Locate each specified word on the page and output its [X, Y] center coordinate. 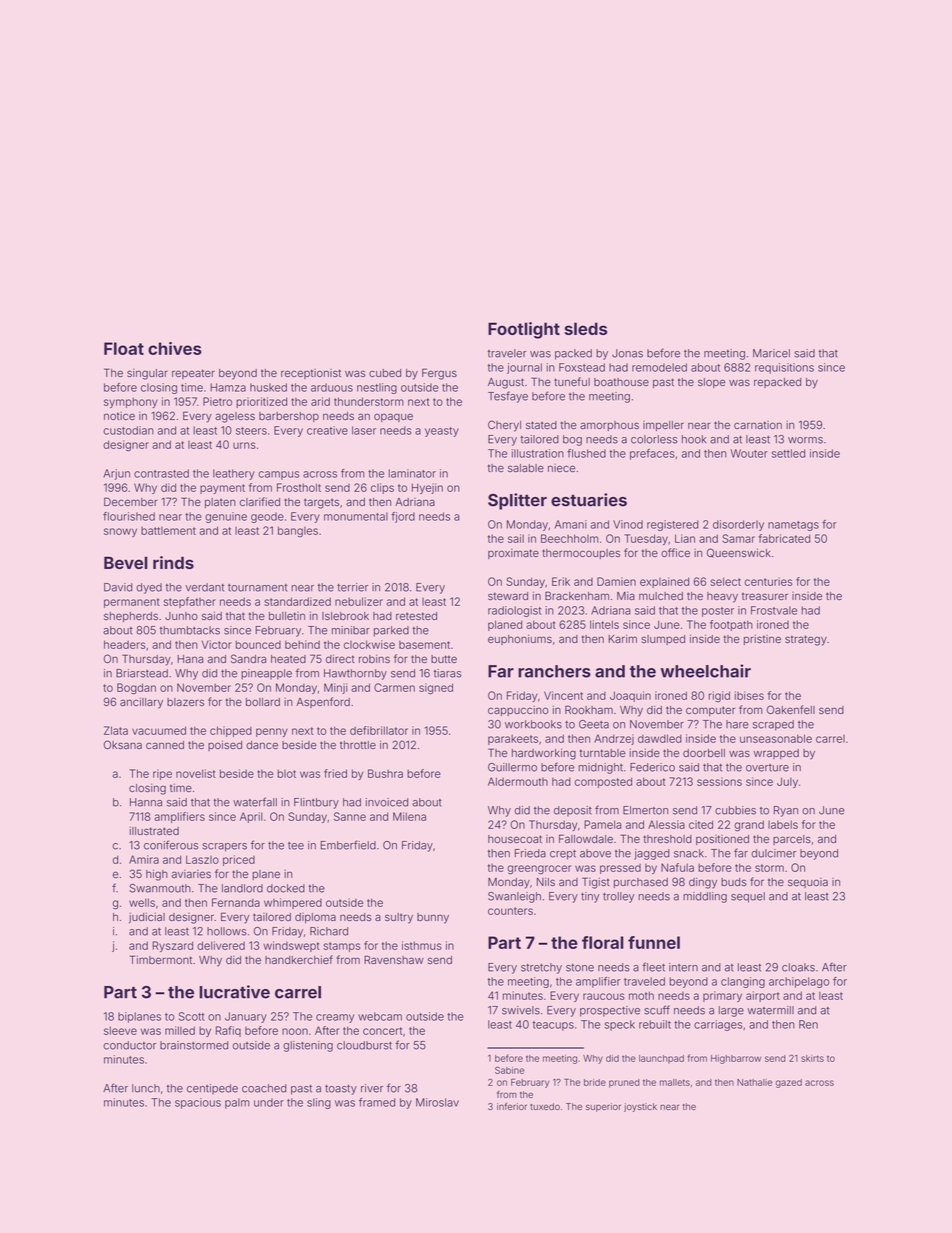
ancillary [141, 703]
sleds [586, 328]
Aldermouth [518, 781]
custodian [128, 430]
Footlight [524, 330]
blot [286, 773]
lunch [146, 1088]
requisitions [784, 368]
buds [734, 882]
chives [175, 348]
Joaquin [630, 696]
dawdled [660, 738]
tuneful [572, 381]
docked [286, 888]
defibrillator [379, 730]
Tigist [596, 883]
